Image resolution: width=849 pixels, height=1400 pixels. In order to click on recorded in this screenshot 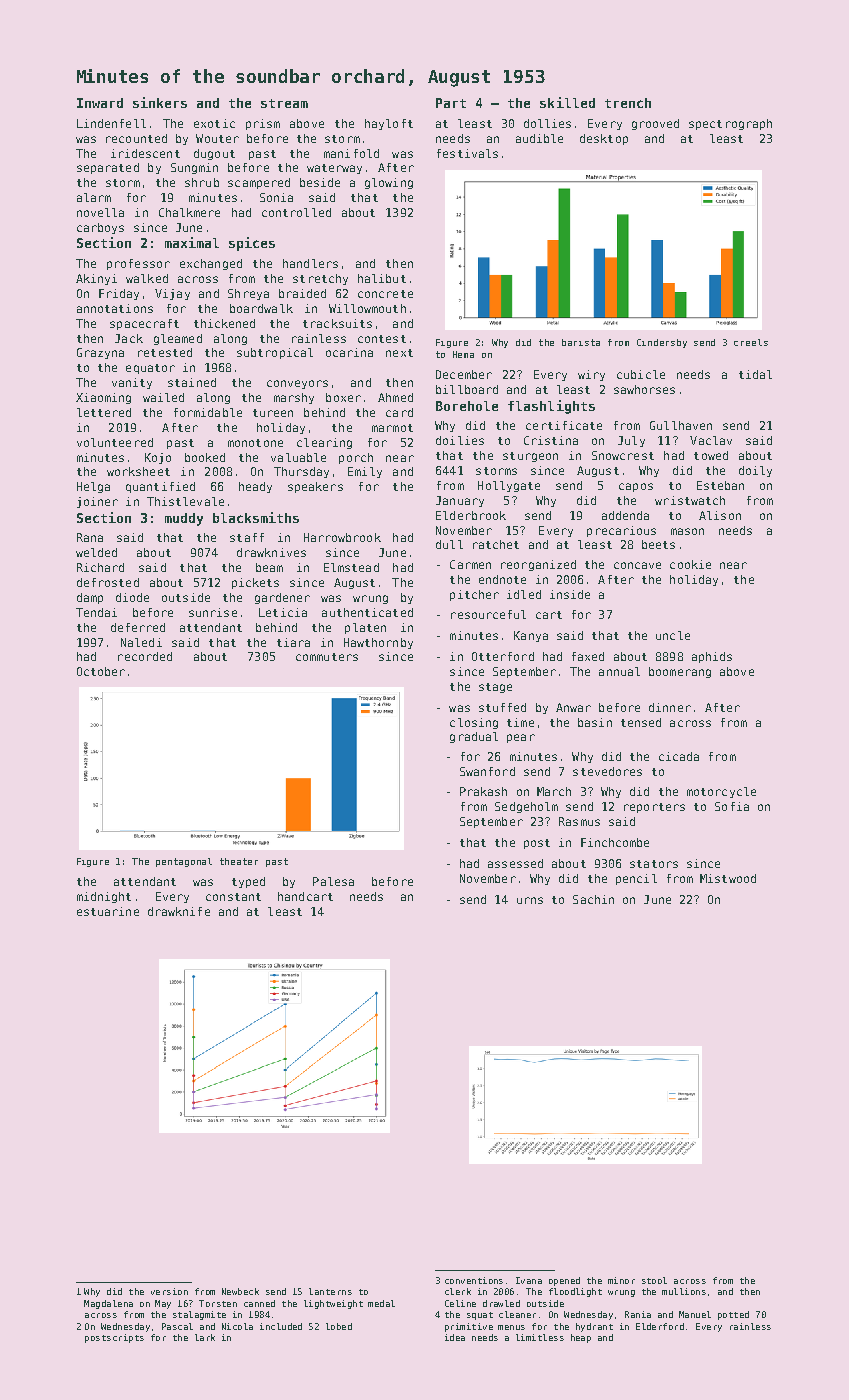, I will do `click(145, 656)`.
